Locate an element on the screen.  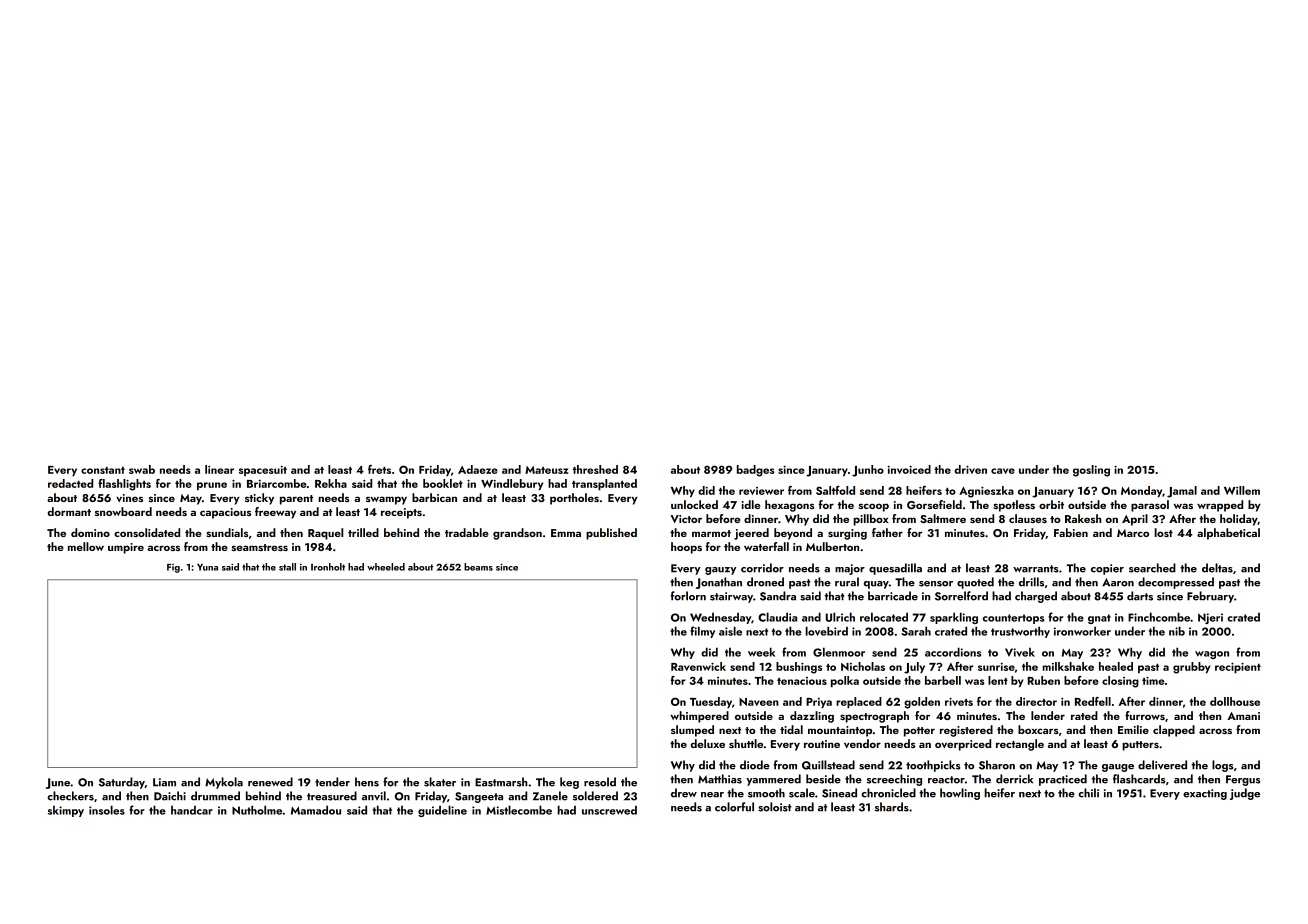
dollhouse is located at coordinates (1235, 701).
